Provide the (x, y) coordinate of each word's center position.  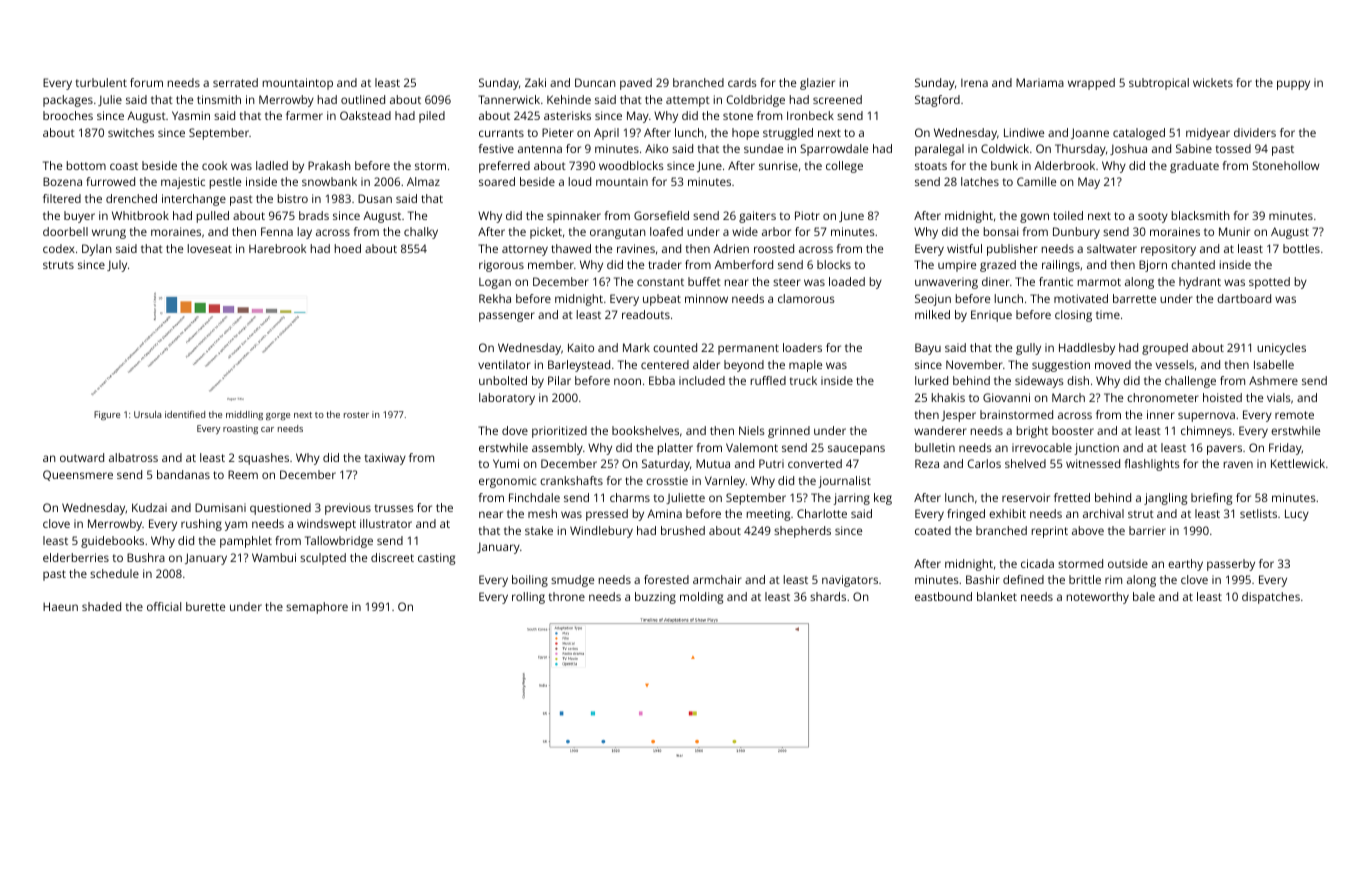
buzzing (655, 598)
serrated (235, 82)
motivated (1081, 298)
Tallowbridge (339, 542)
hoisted (1222, 397)
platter (675, 449)
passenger (507, 317)
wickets (1213, 82)
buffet (704, 281)
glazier (817, 84)
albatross (133, 457)
